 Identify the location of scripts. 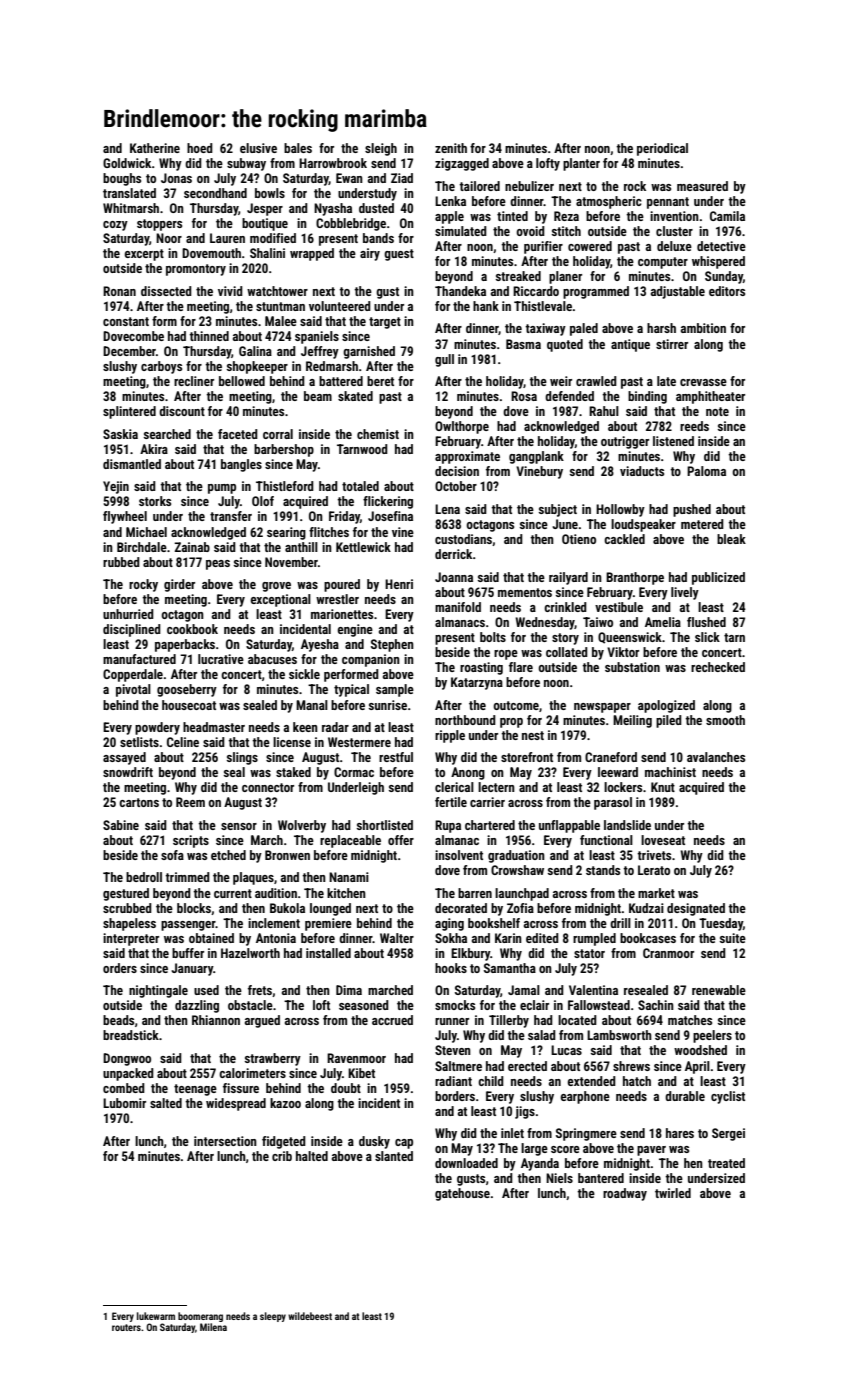
(191, 841).
